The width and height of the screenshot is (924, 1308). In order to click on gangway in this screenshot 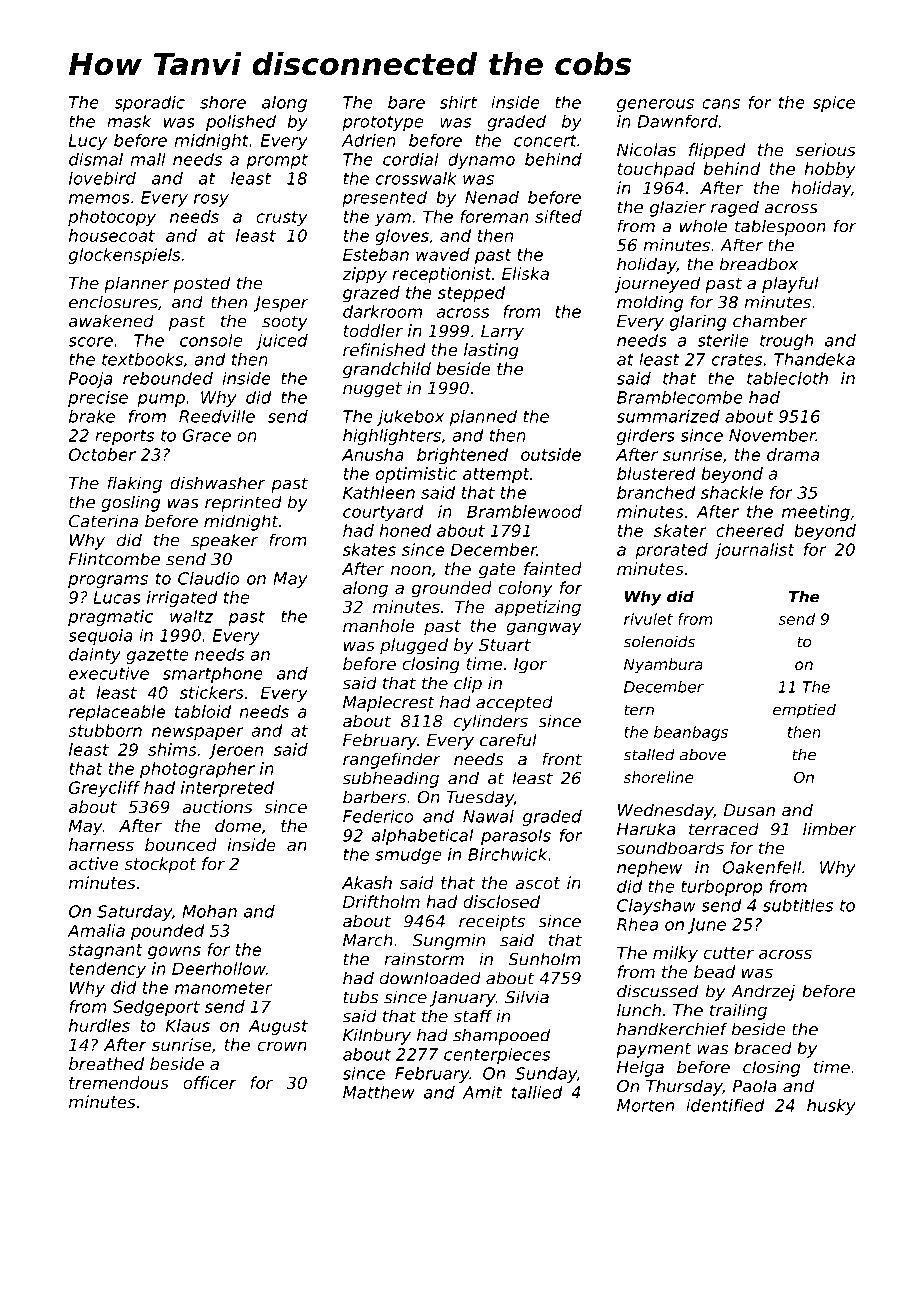, I will do `click(544, 629)`.
